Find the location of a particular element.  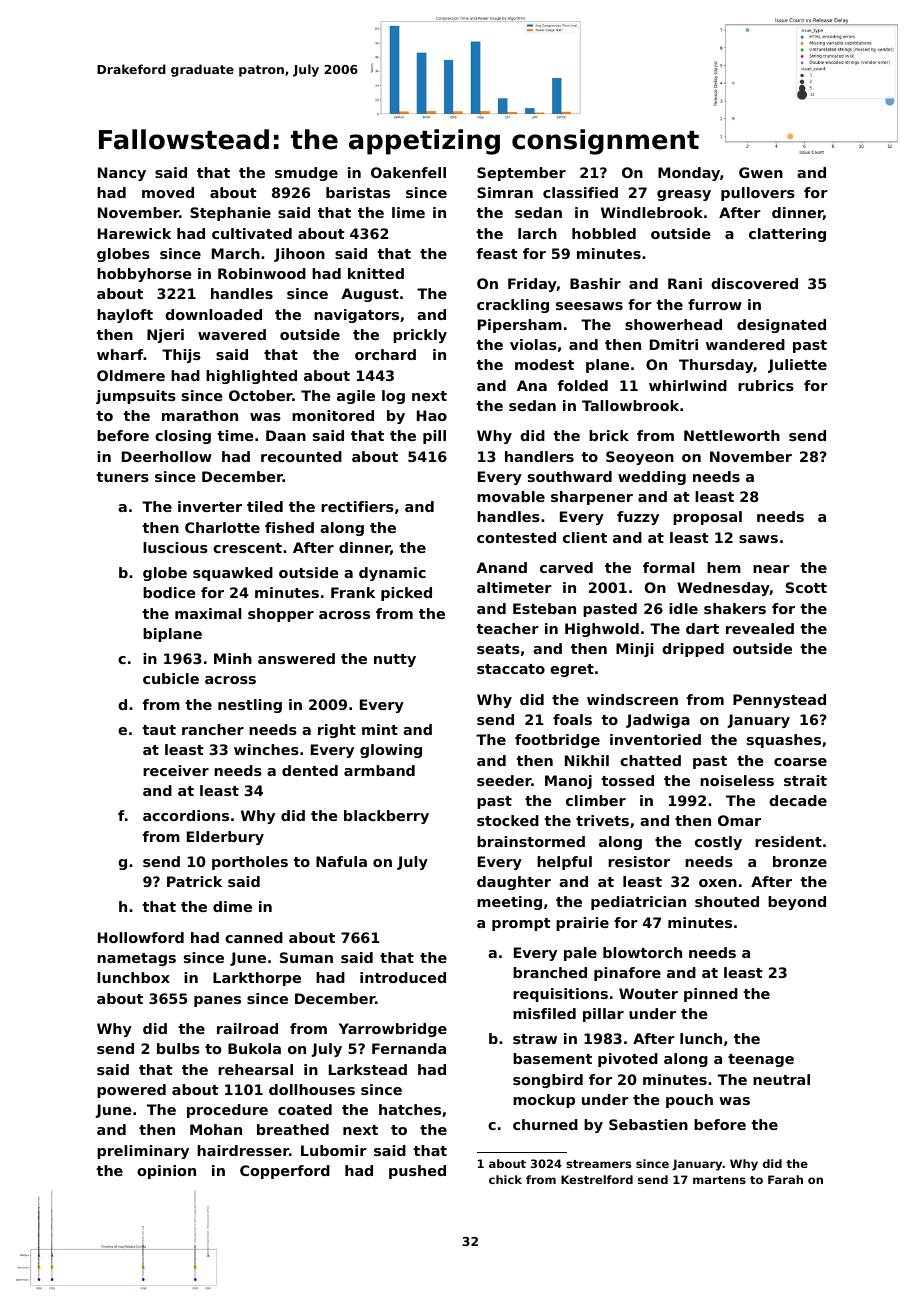

luscious is located at coordinates (175, 547).
